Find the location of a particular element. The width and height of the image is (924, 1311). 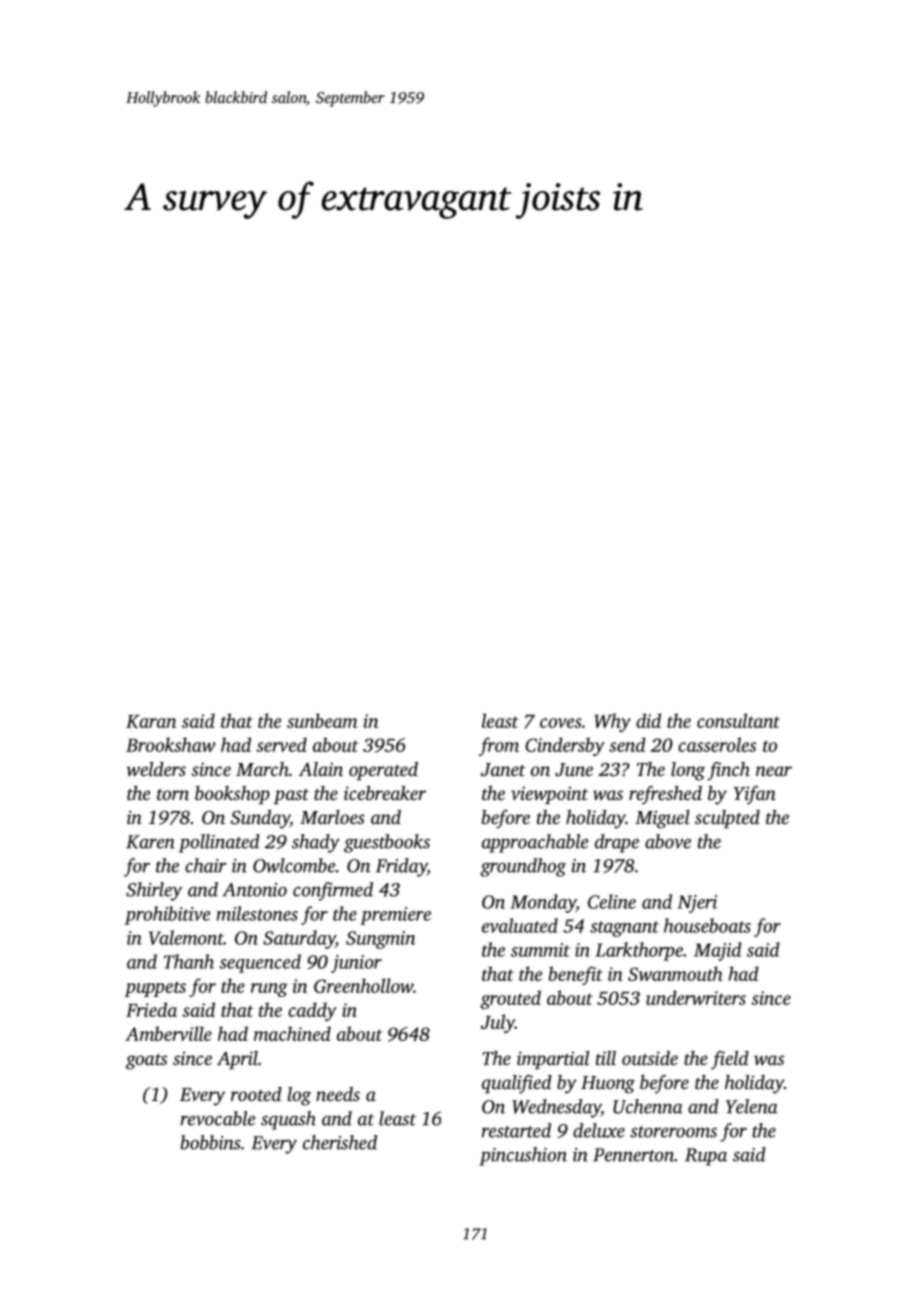

sunbeam is located at coordinates (322, 720).
